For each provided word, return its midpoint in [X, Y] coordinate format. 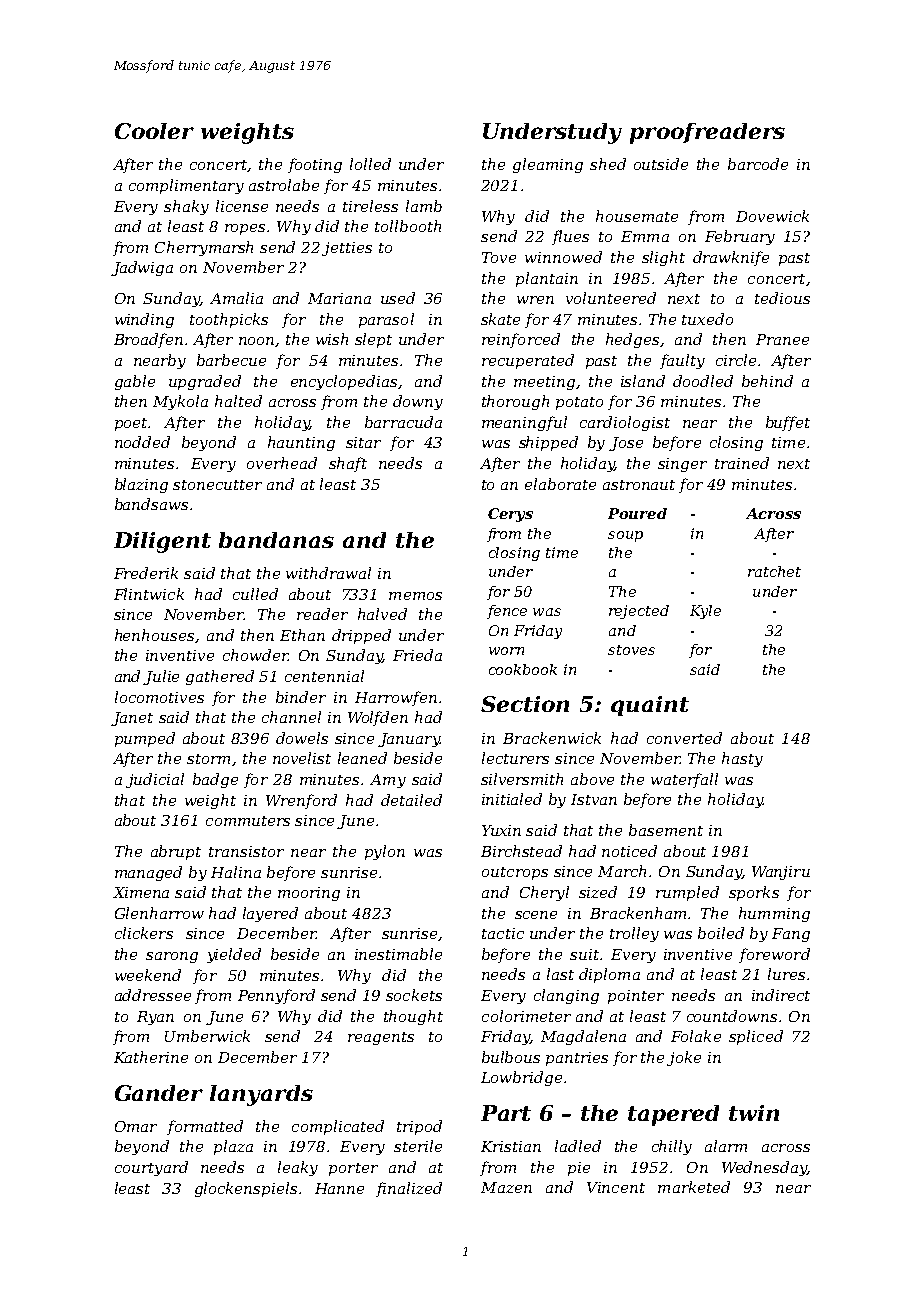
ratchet [774, 571]
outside [661, 164]
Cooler [154, 131]
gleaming [548, 165]
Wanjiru [781, 873]
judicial [155, 780]
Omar [136, 1126]
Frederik [146, 573]
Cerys [510, 515]
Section [525, 704]
